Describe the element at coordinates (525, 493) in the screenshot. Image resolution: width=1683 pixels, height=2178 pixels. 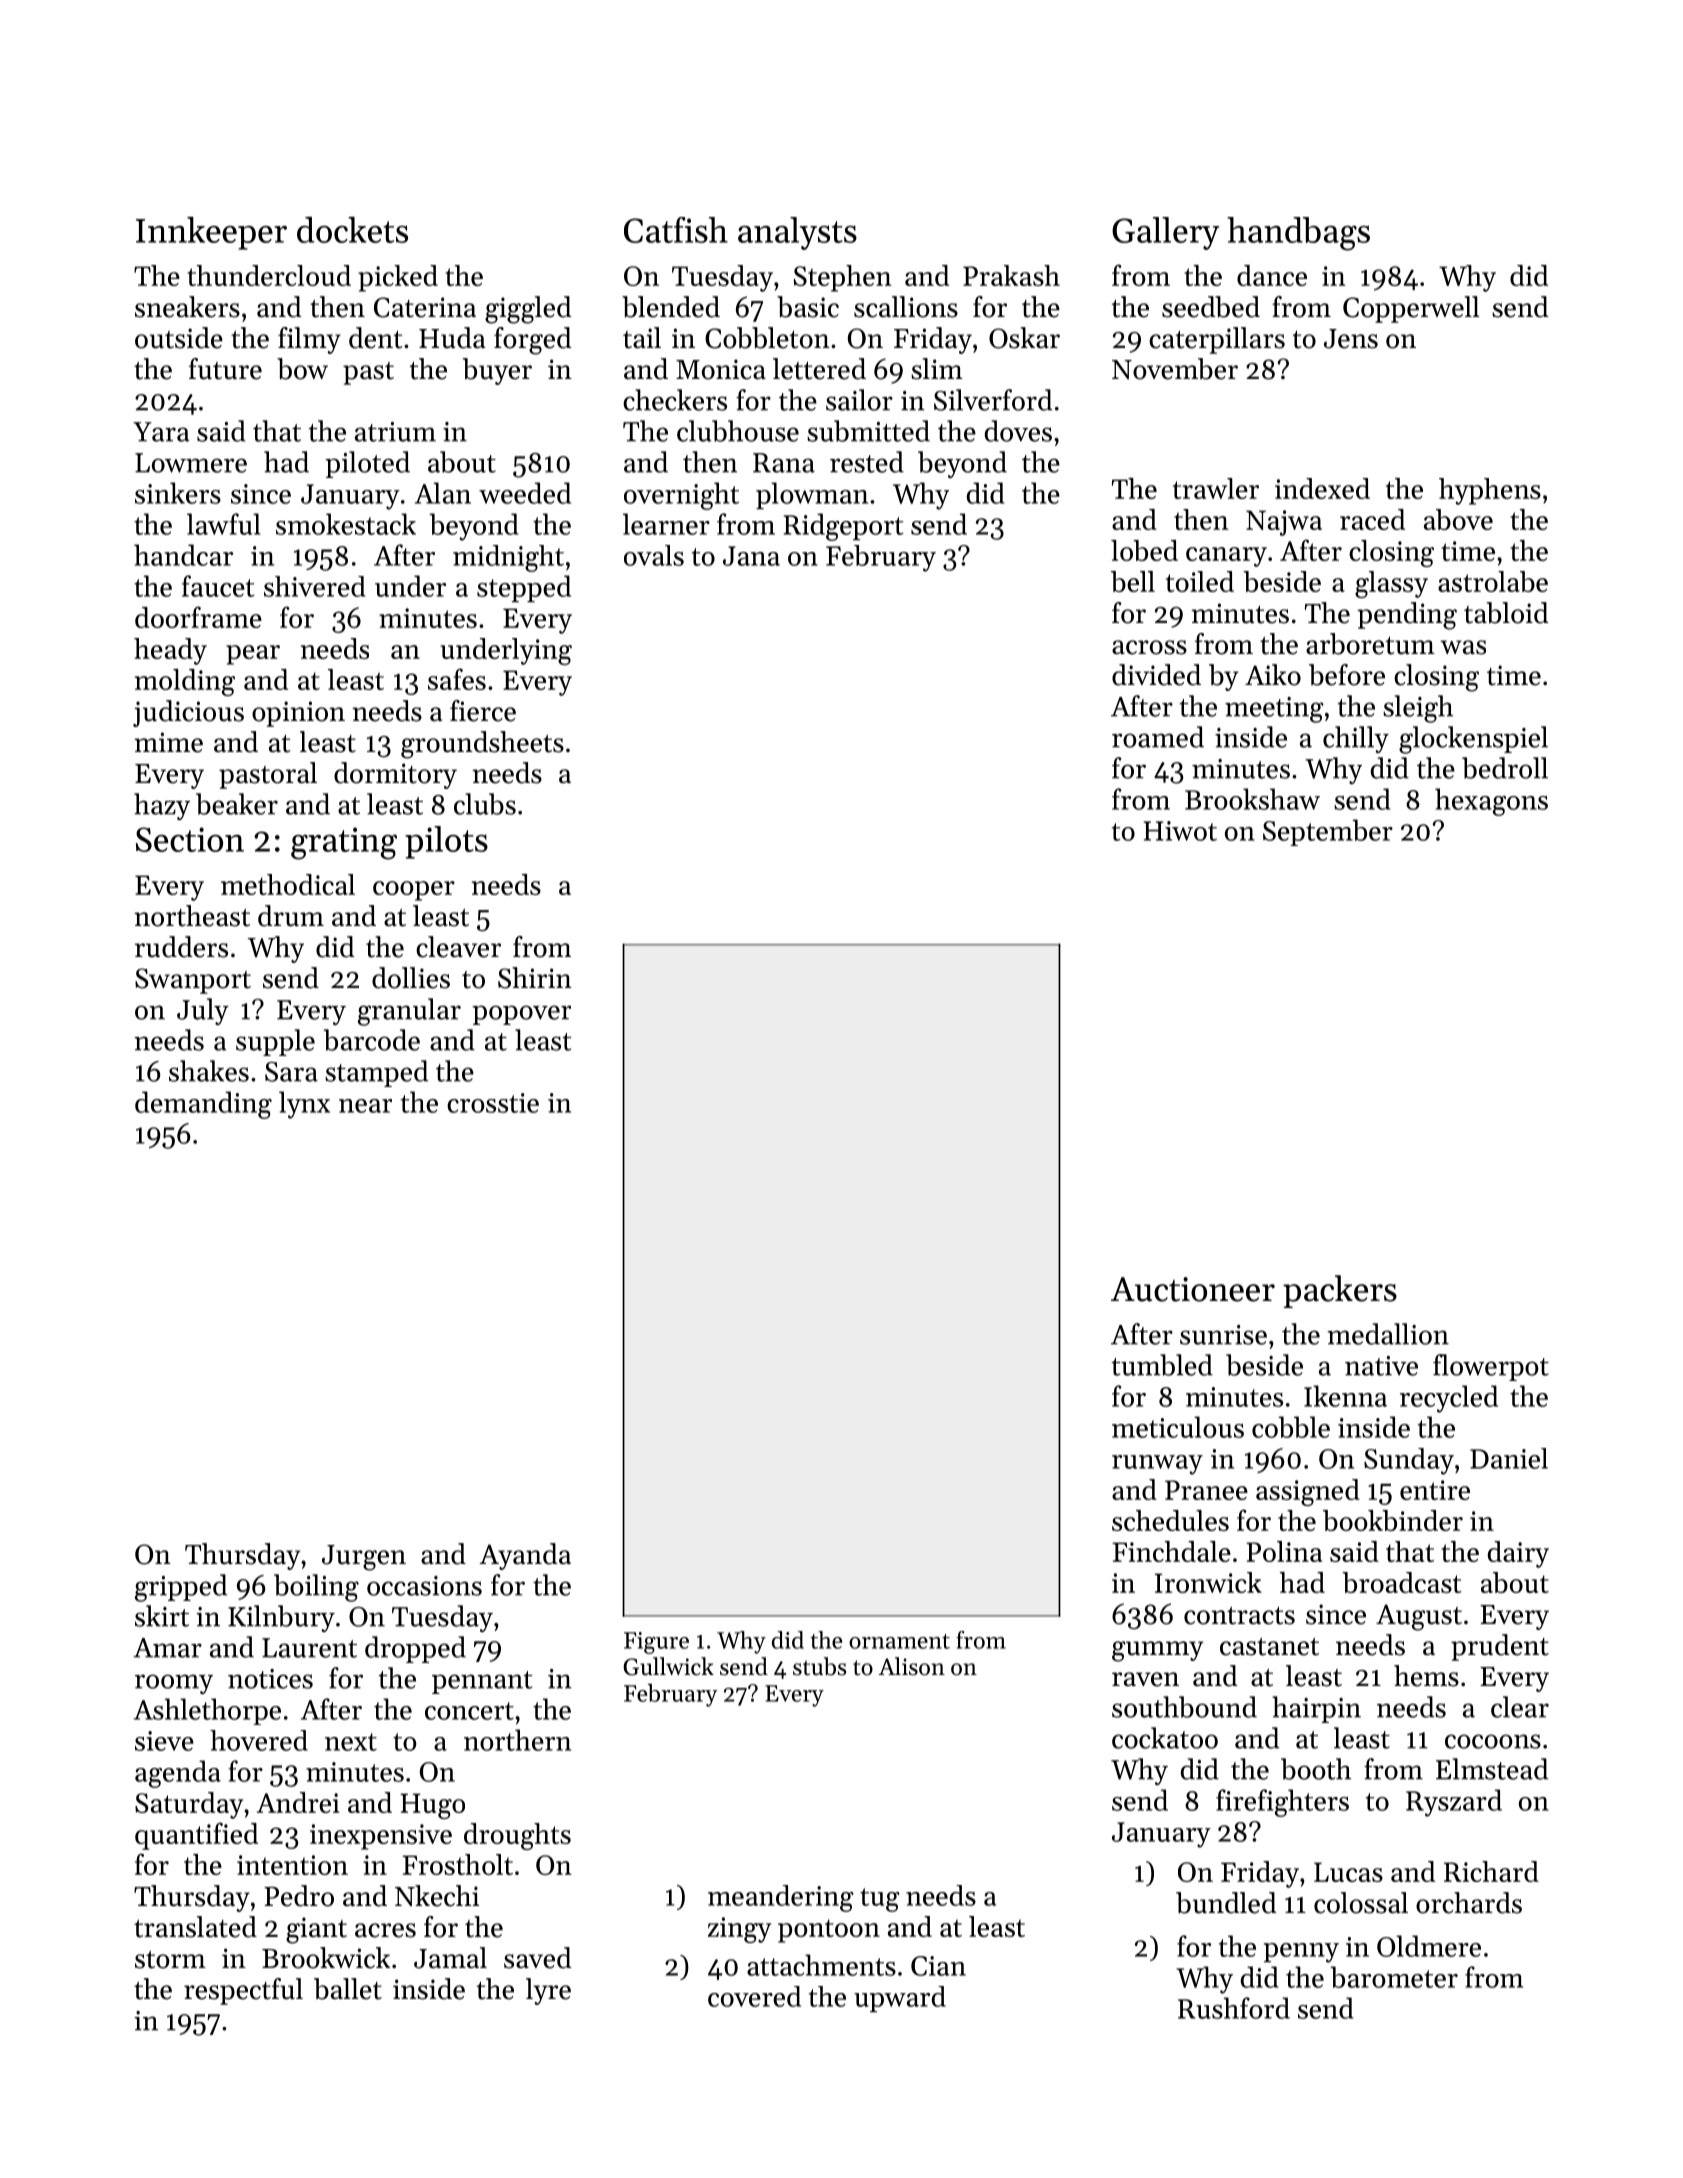
I see `weeded` at that location.
